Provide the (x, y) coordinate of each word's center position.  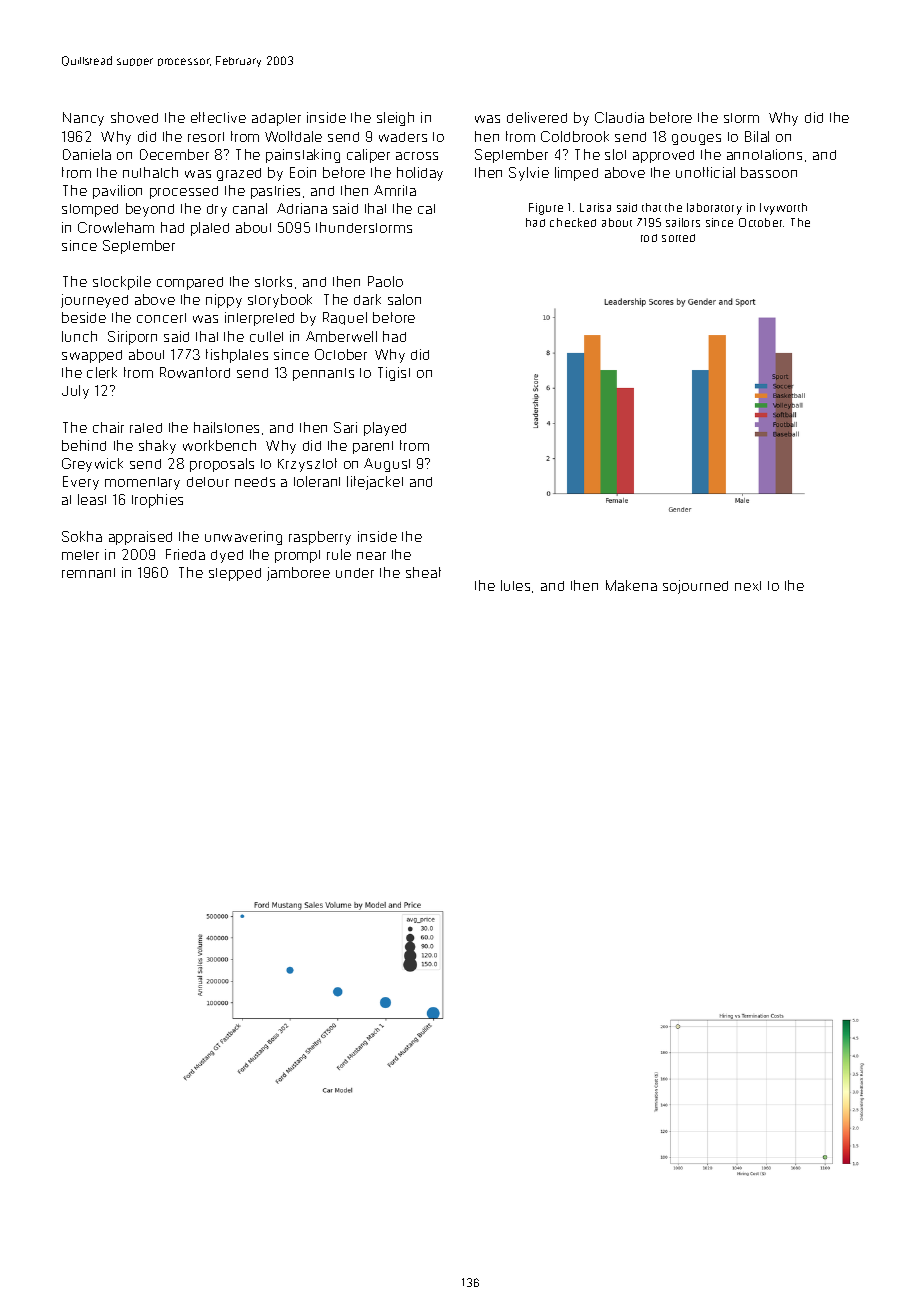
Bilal (757, 136)
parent (373, 447)
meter (80, 555)
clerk (102, 372)
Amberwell (341, 336)
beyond (150, 210)
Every (81, 483)
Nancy (83, 119)
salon (404, 299)
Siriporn (132, 338)
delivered (537, 117)
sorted (678, 238)
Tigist (394, 374)
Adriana (302, 208)
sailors (683, 222)
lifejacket (375, 483)
